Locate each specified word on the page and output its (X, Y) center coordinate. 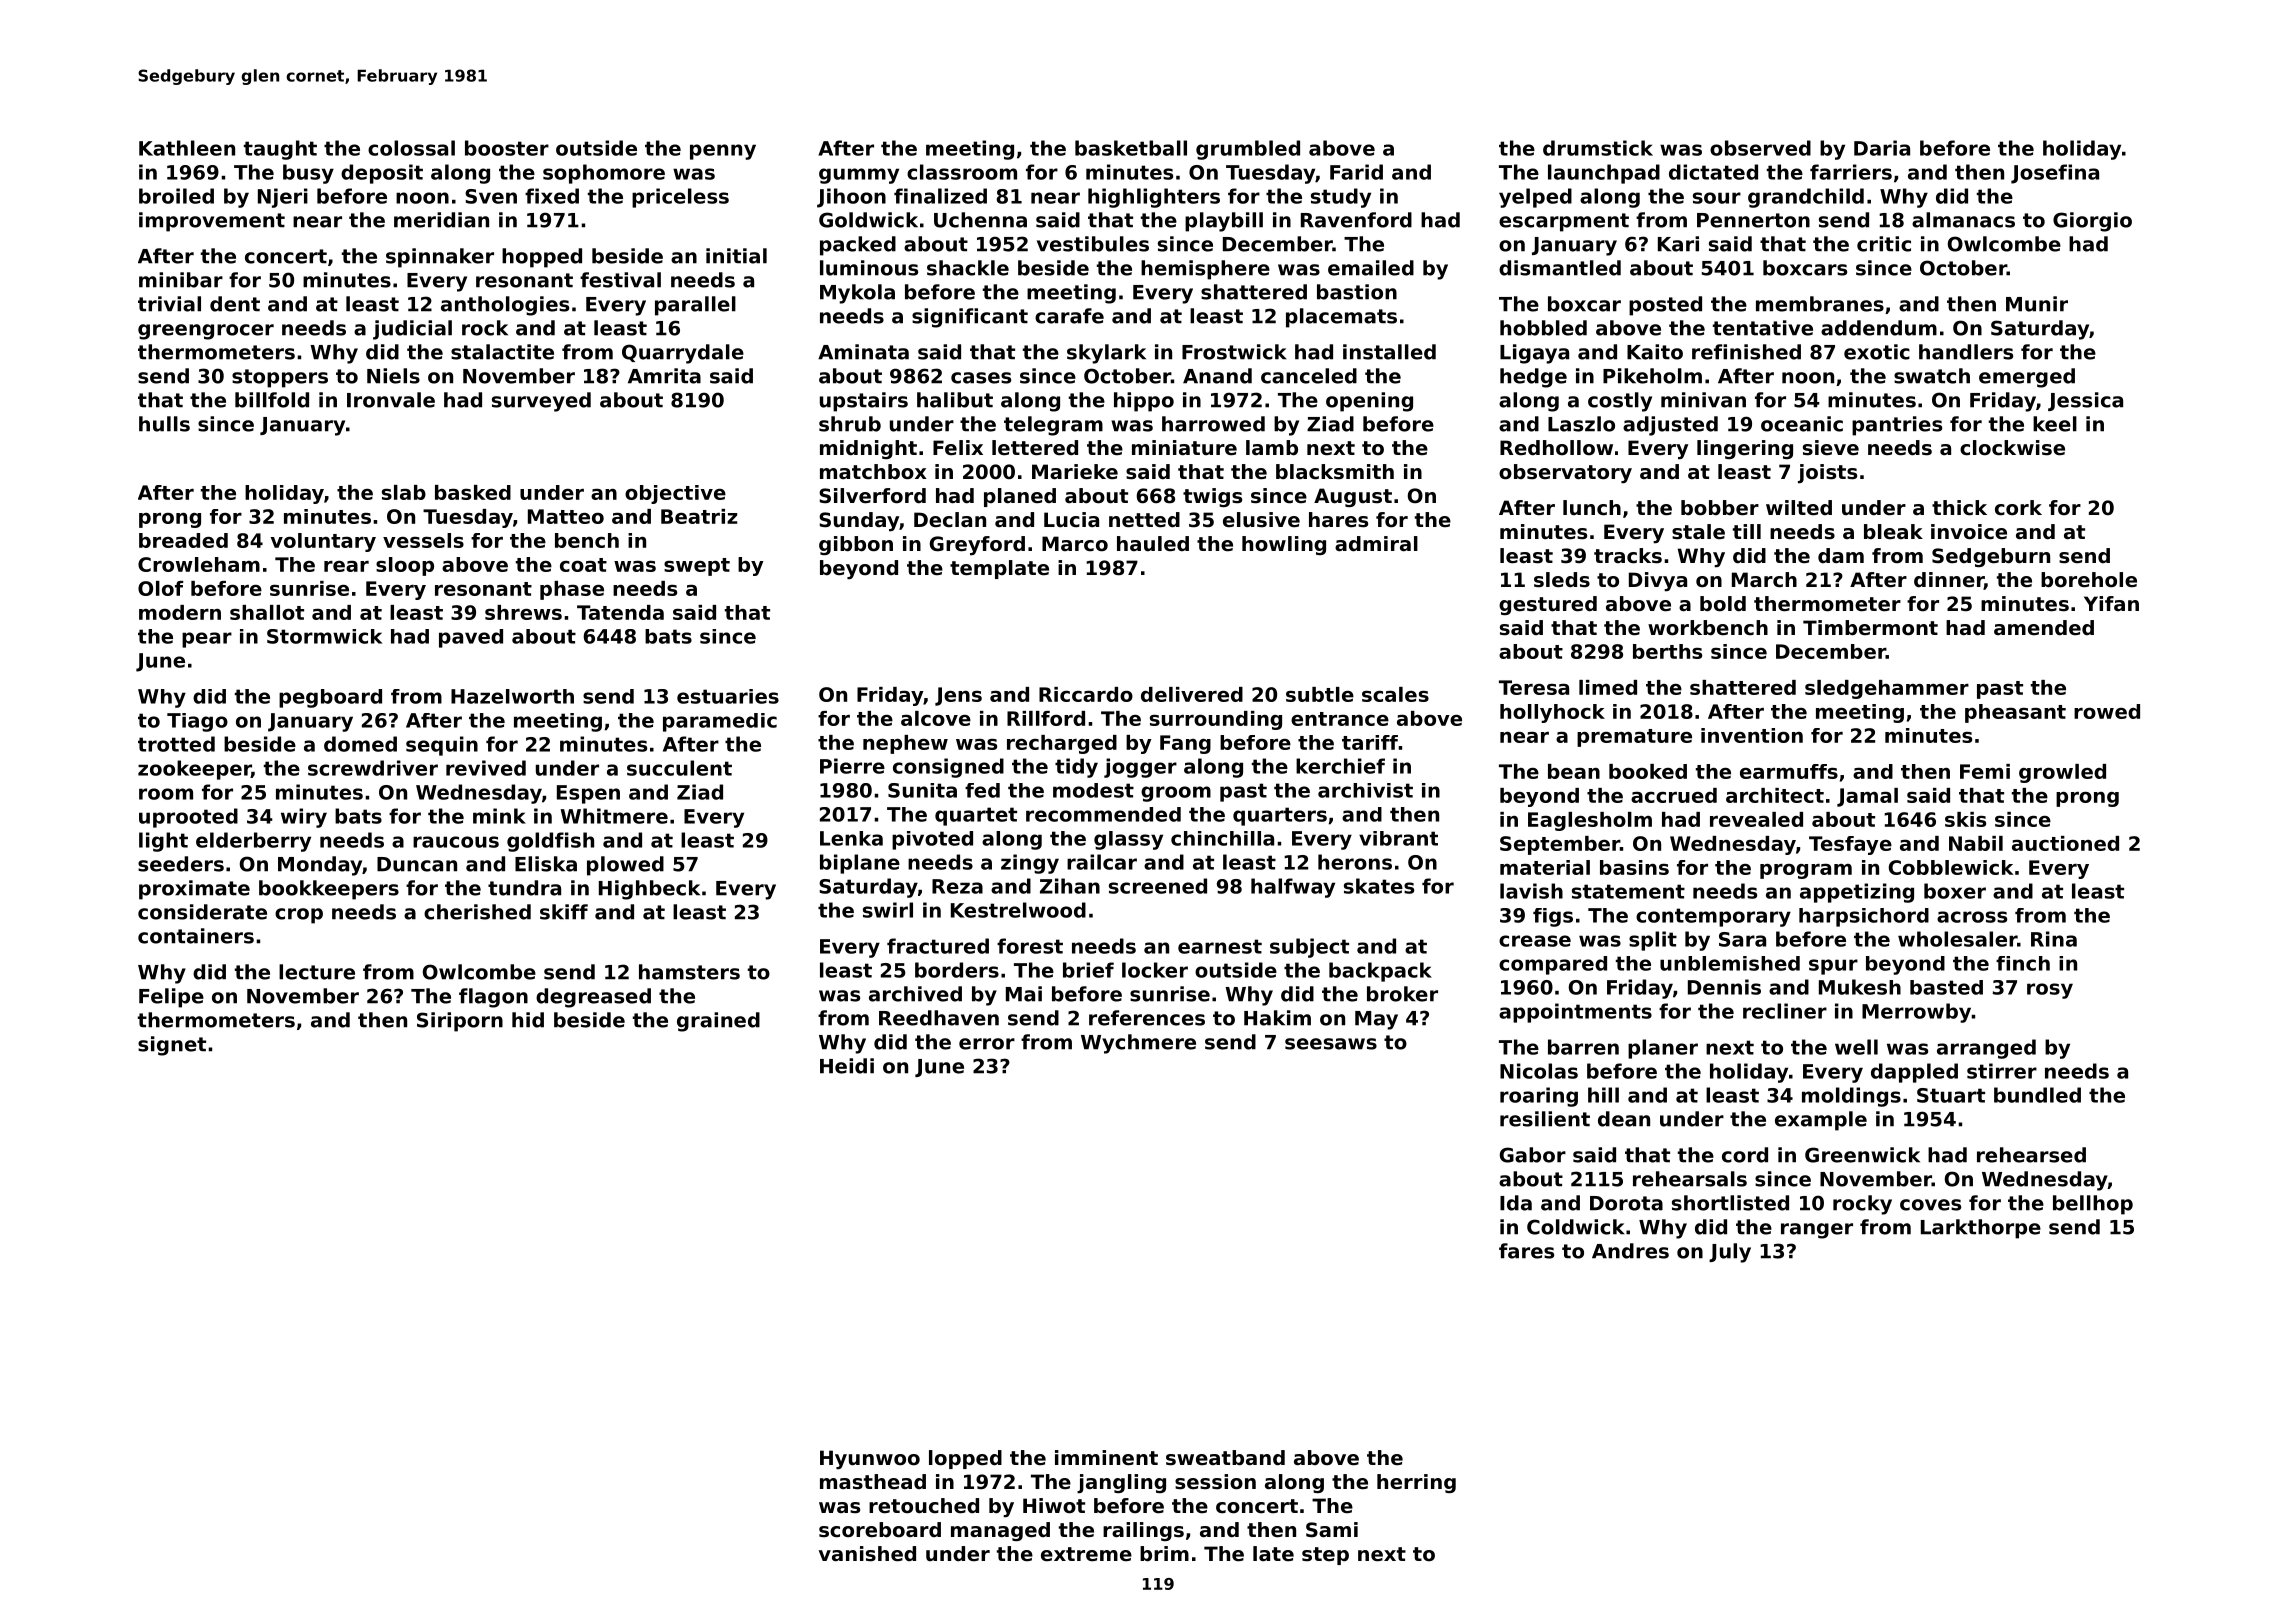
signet (172, 1046)
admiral (1376, 544)
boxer (1955, 891)
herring (1416, 1483)
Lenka (851, 838)
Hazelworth (512, 696)
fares (1526, 1251)
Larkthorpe (1981, 1229)
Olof (160, 588)
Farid (1356, 172)
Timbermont (1870, 628)
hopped (542, 258)
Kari (1678, 244)
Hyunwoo (870, 1460)
